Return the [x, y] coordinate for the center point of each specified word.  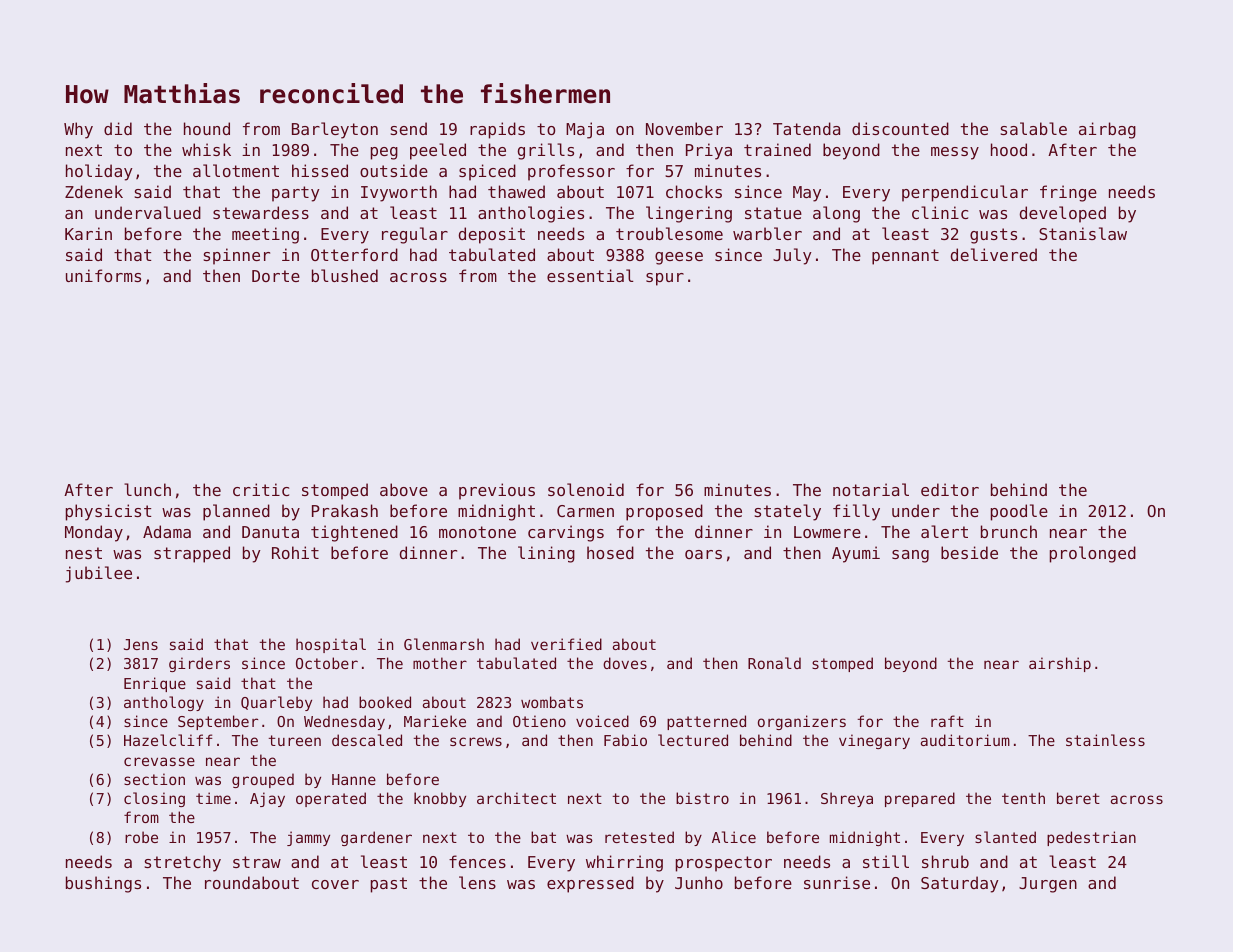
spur [665, 279]
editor [950, 489]
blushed [345, 275]
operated [331, 799]
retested [639, 837]
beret [1078, 798]
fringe [1068, 193]
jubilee [99, 574]
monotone [477, 532]
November [684, 128]
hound [207, 128]
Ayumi [856, 554]
